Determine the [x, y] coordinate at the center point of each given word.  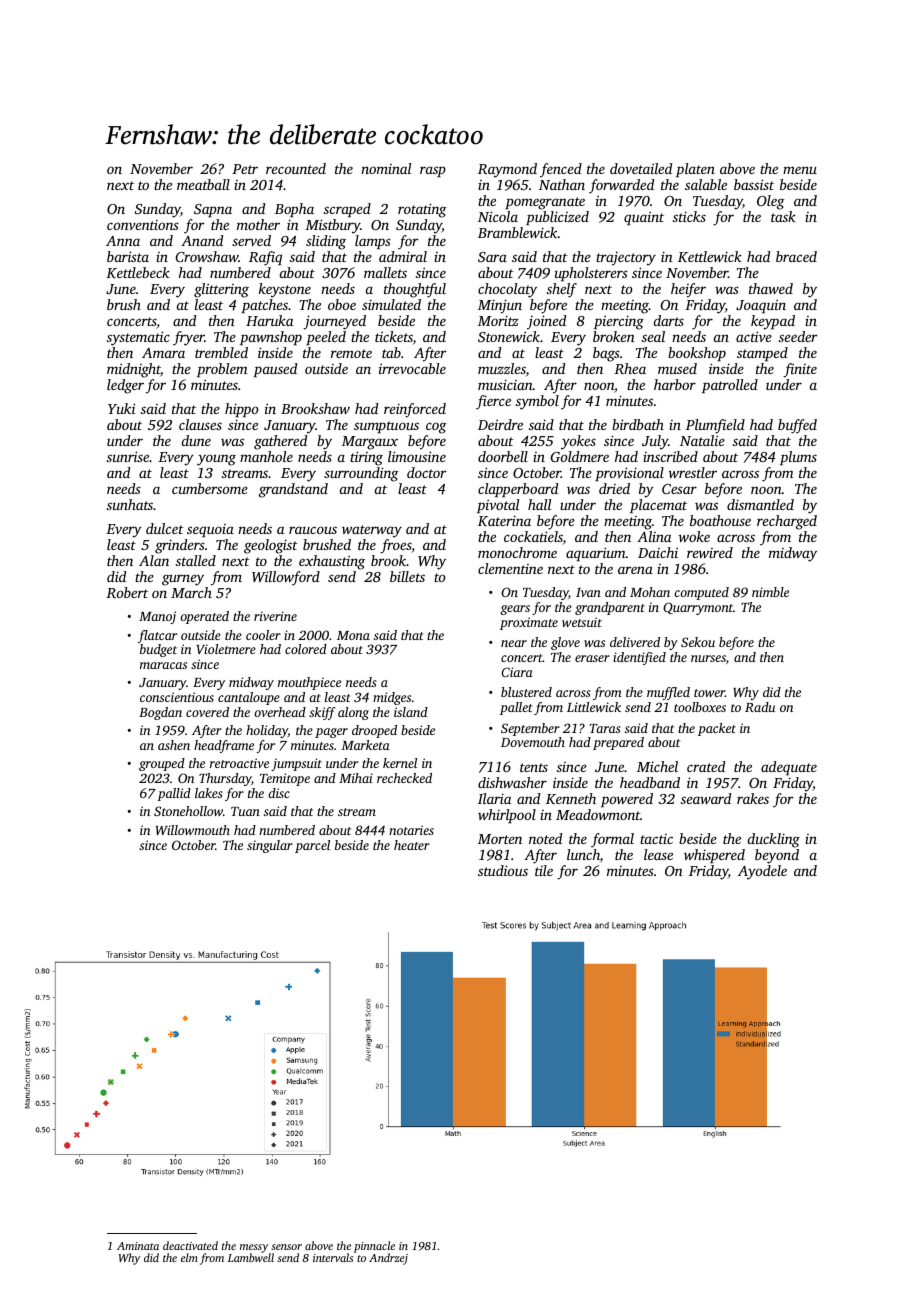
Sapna [213, 210]
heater [412, 845]
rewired [710, 552]
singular [270, 846]
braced [796, 256]
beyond [777, 856]
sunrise [128, 456]
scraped [347, 210]
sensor [286, 1247]
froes [396, 546]
